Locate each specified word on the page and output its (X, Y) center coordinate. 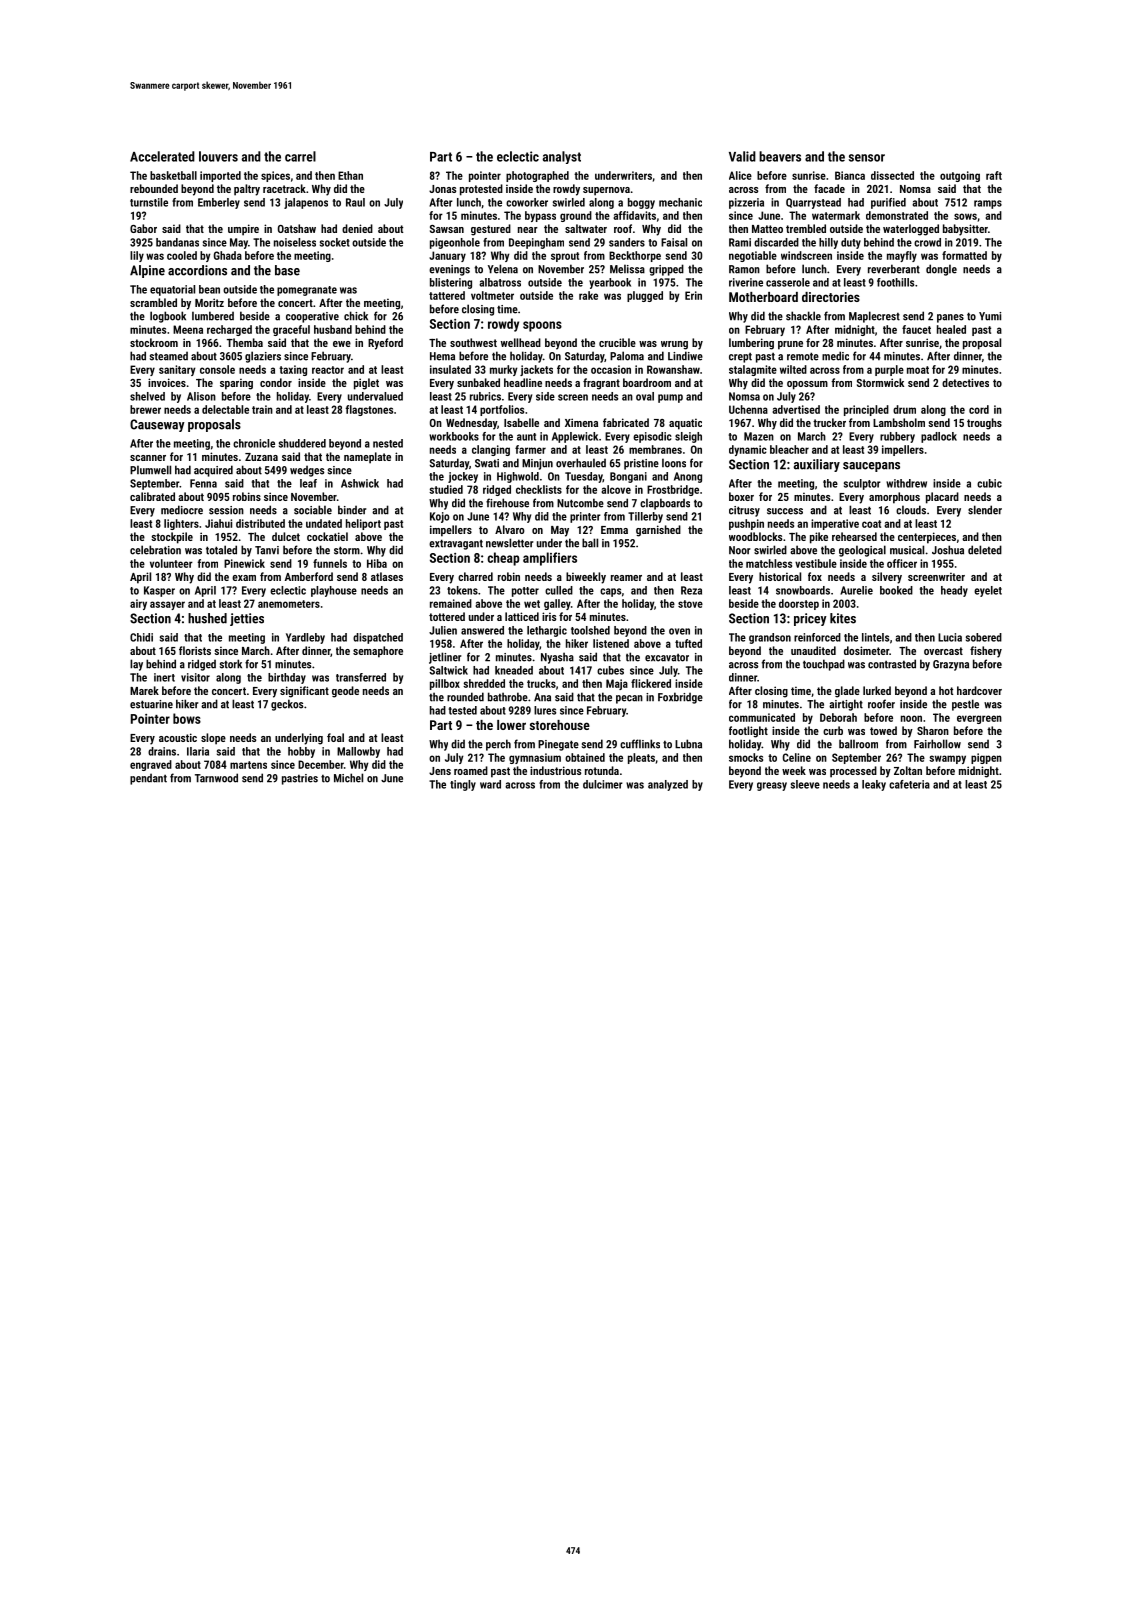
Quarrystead (813, 203)
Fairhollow (937, 744)
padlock (939, 437)
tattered (447, 295)
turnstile (149, 202)
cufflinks (640, 744)
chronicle (254, 443)
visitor (195, 677)
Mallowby (358, 752)
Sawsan (447, 229)
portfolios (502, 410)
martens (248, 765)
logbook (168, 317)
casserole (788, 282)
